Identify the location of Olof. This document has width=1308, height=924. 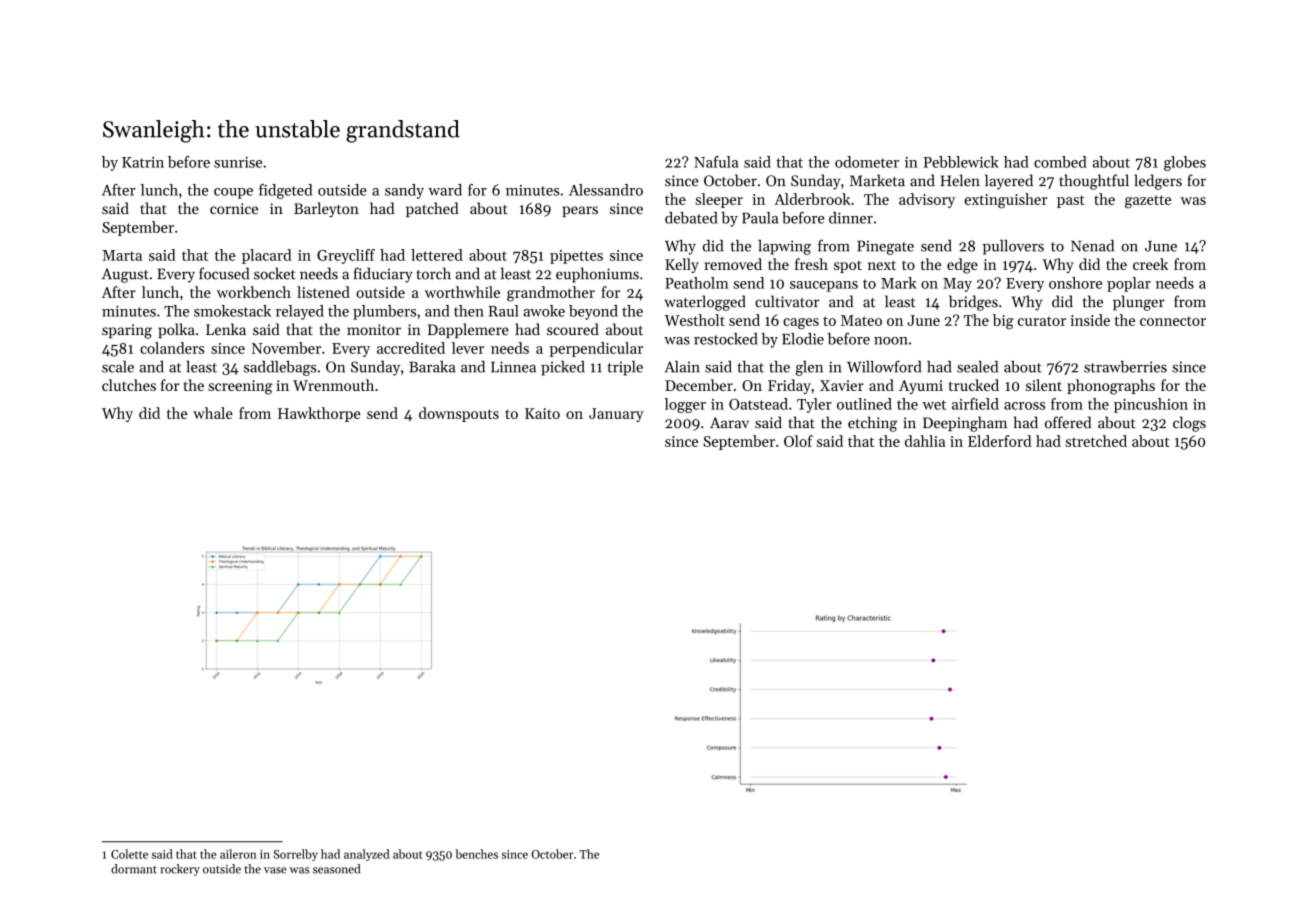
(798, 441).
